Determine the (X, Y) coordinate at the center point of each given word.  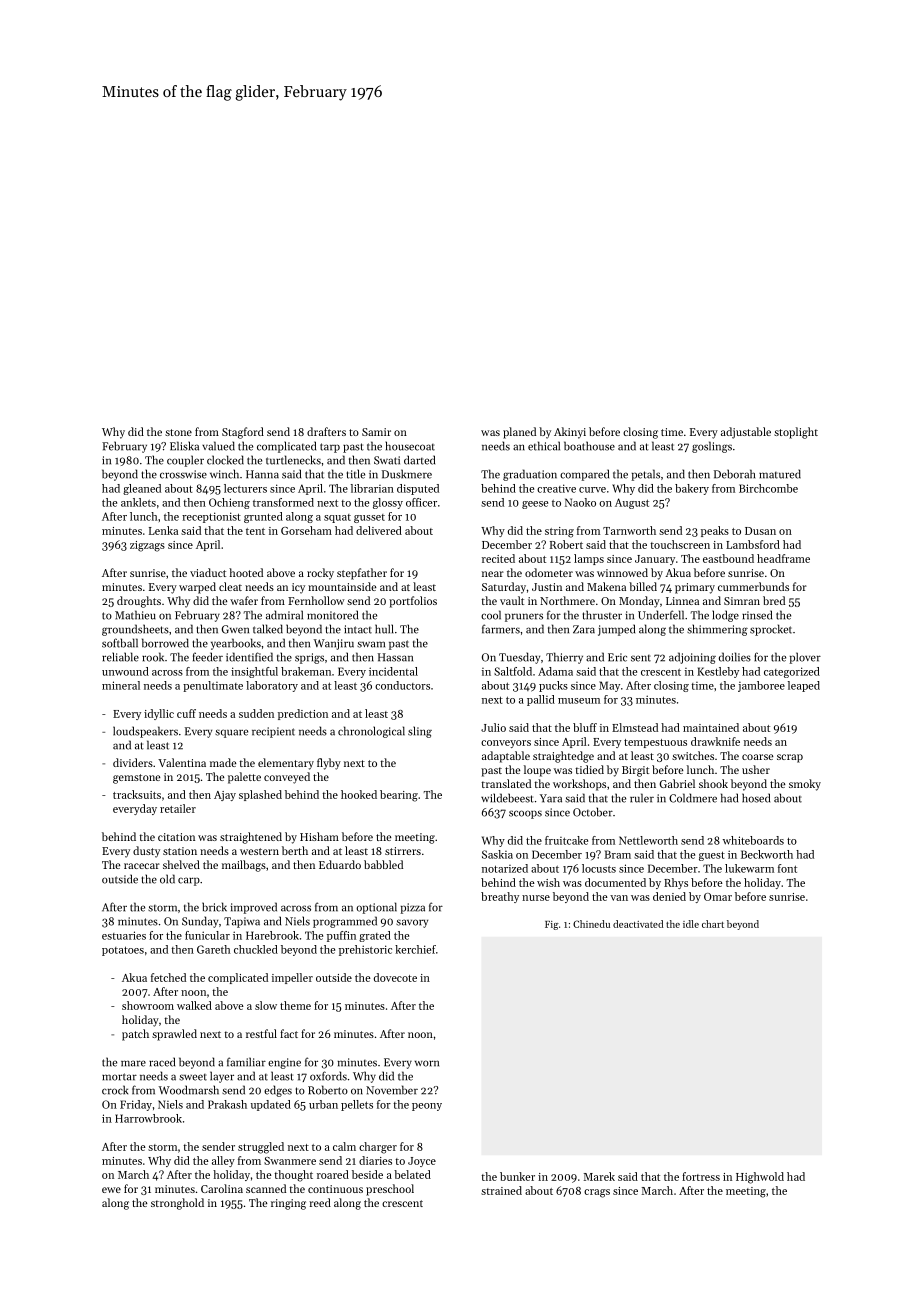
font (787, 868)
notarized (505, 868)
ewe (111, 1190)
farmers (501, 629)
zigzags (147, 546)
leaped (804, 686)
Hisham (319, 836)
